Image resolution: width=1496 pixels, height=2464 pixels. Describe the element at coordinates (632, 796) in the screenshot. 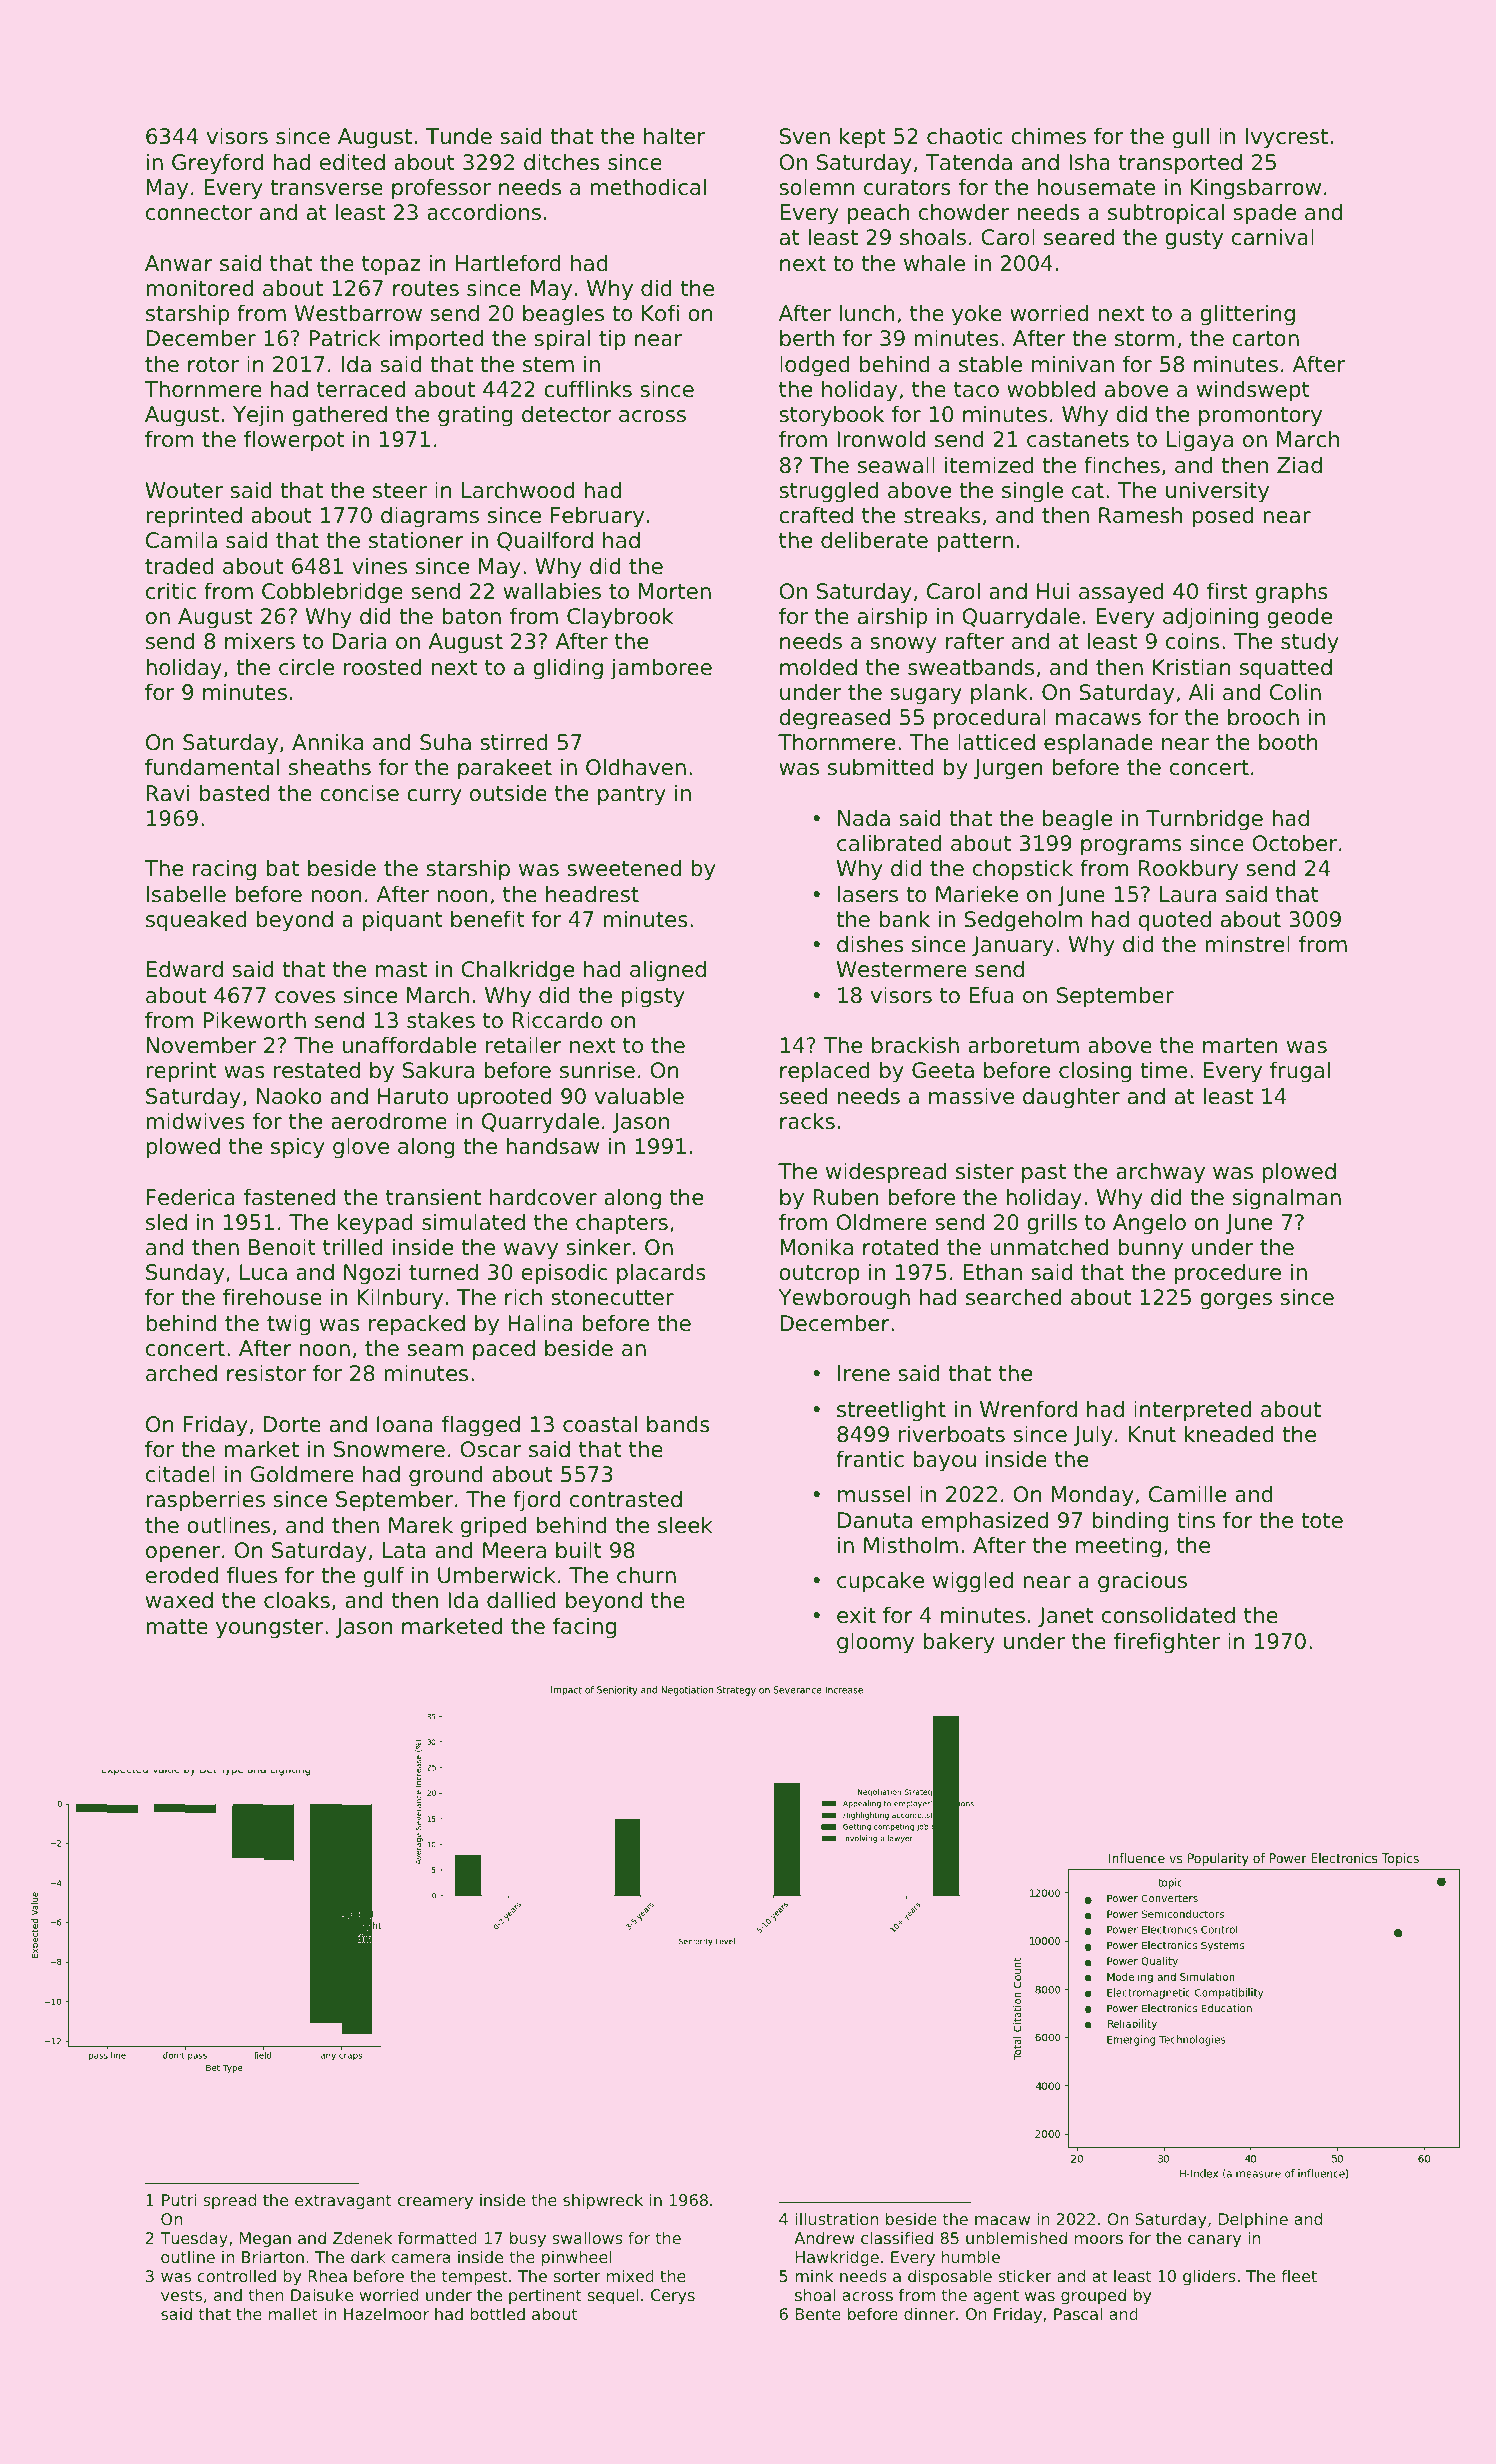

I see `pantry` at that location.
